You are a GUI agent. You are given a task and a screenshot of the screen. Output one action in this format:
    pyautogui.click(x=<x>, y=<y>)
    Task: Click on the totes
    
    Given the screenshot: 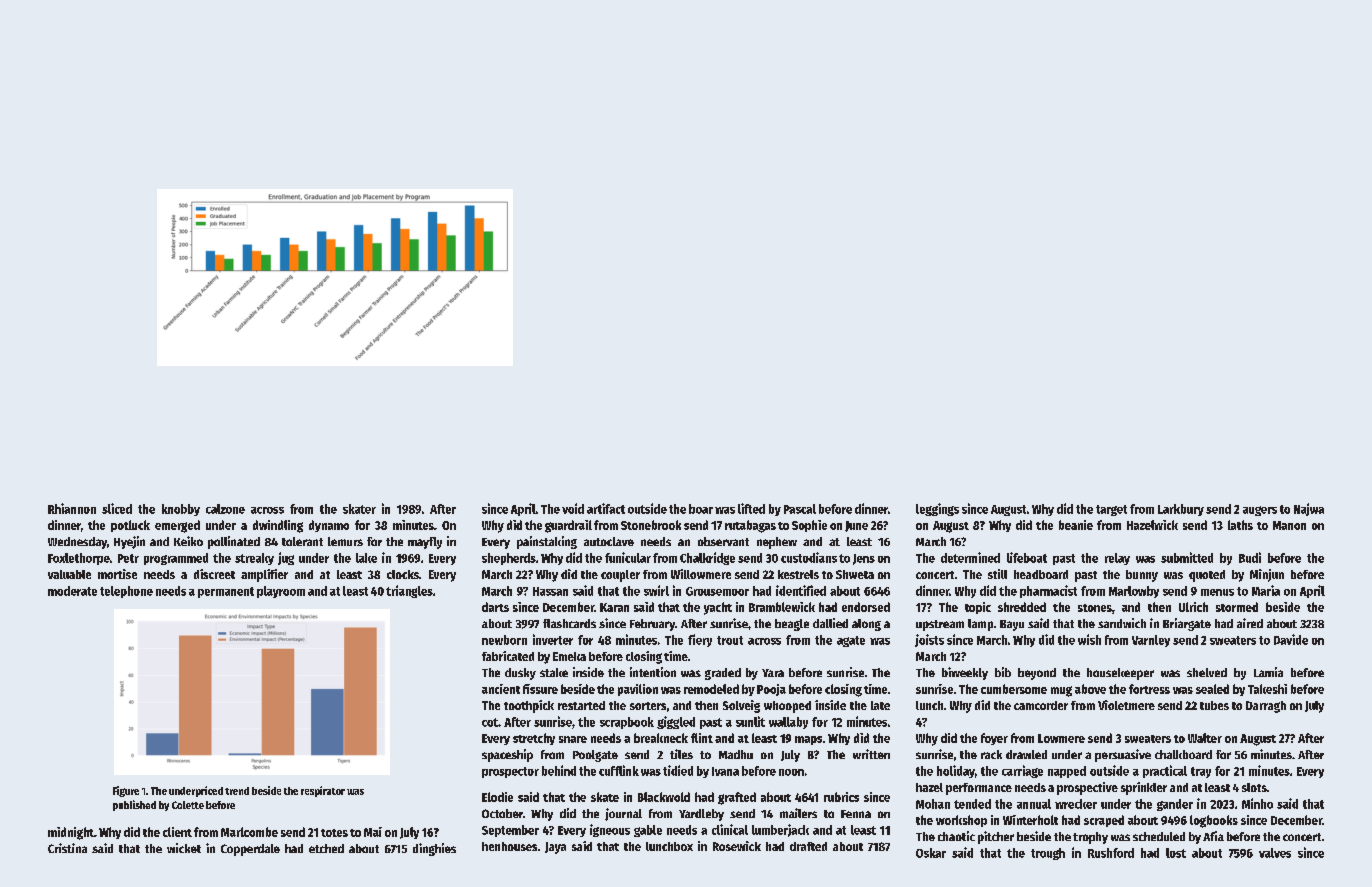 What is the action you would take?
    pyautogui.click(x=334, y=833)
